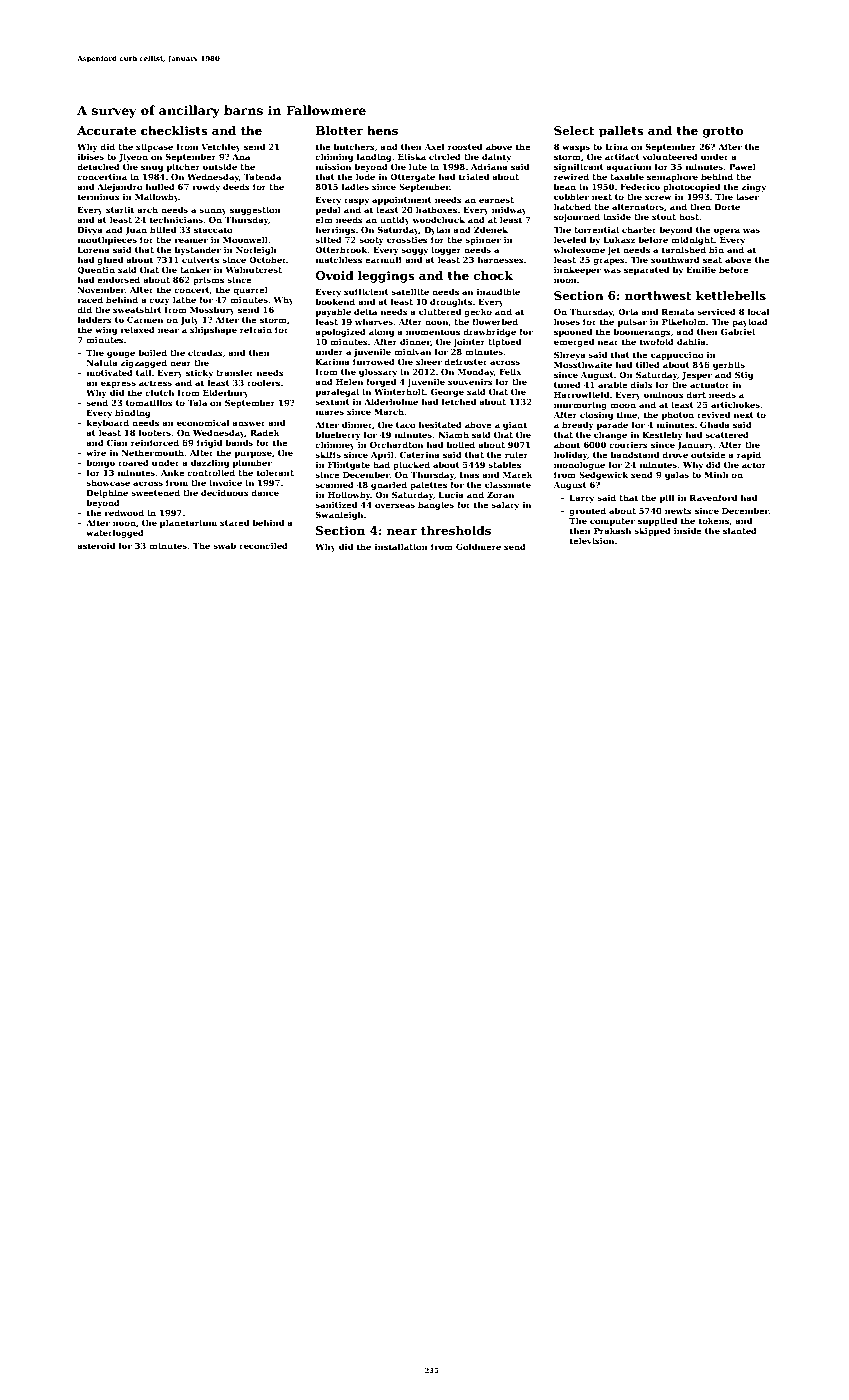  What do you see at coordinates (153, 452) in the screenshot?
I see `Nethermouth` at bounding box center [153, 452].
